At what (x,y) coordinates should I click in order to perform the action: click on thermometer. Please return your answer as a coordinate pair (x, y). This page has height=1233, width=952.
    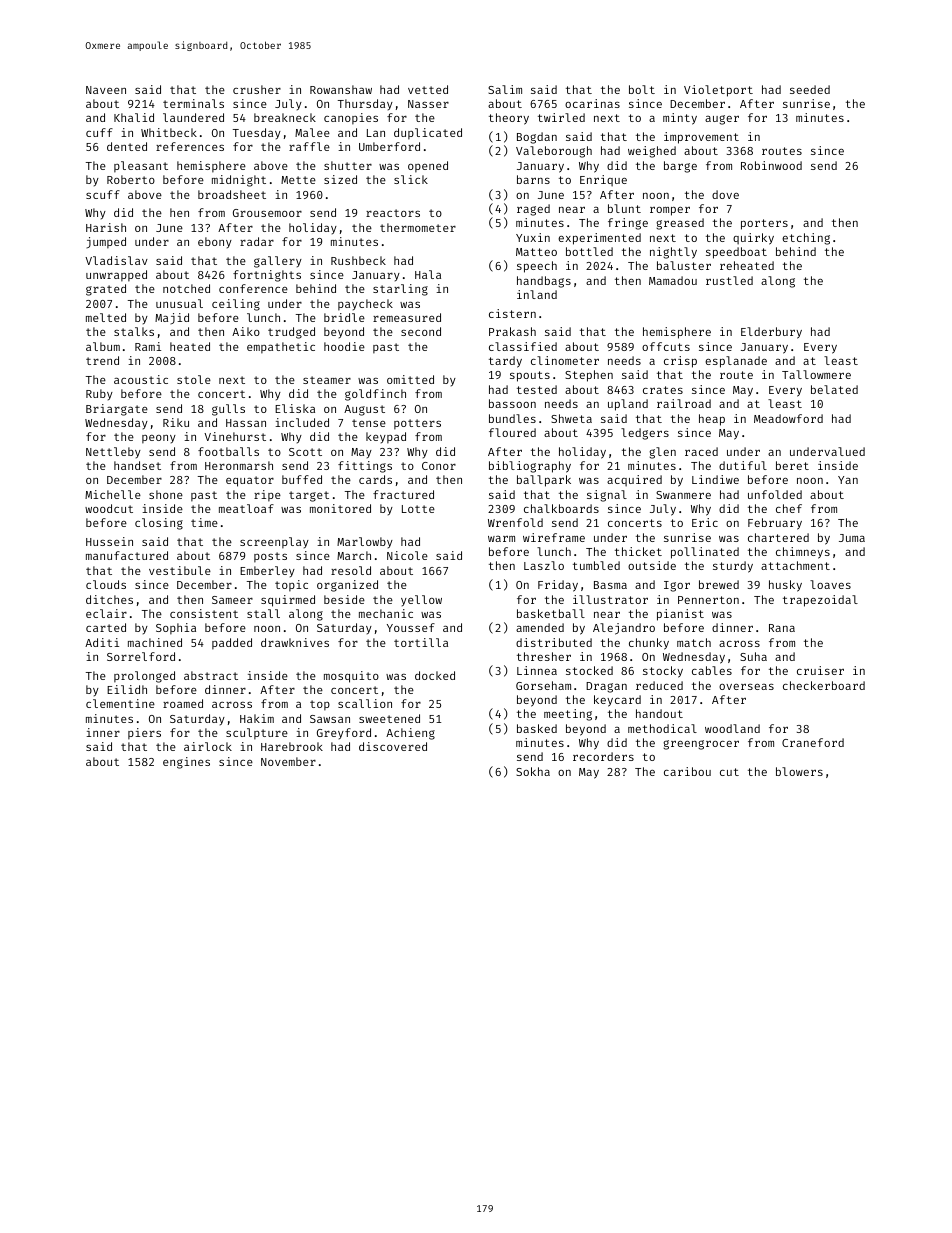
    Looking at the image, I should click on (418, 227).
